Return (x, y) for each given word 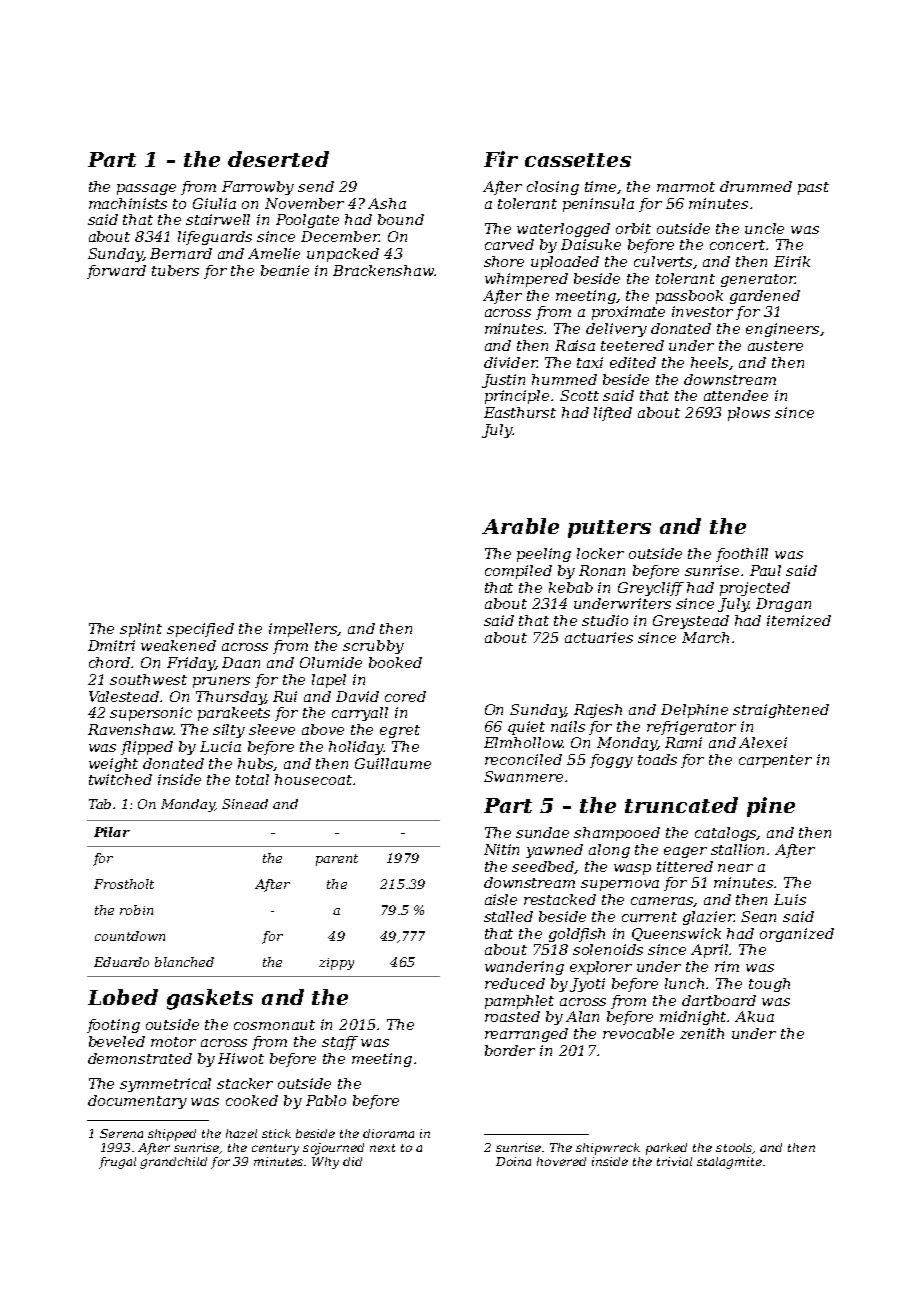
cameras (662, 902)
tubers (175, 270)
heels (710, 363)
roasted (512, 1016)
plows (749, 414)
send (316, 186)
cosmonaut (274, 1025)
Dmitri (111, 645)
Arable (520, 526)
